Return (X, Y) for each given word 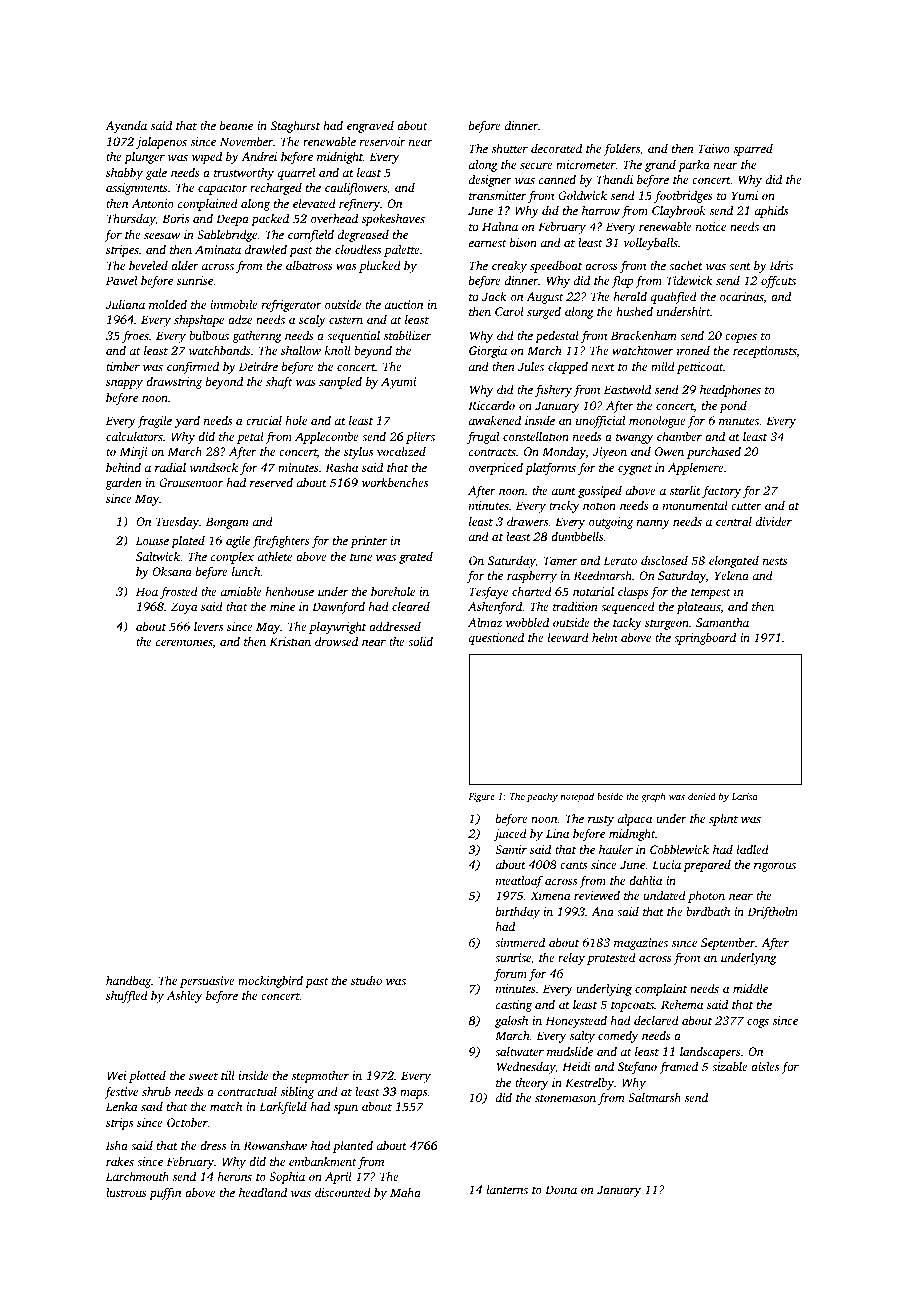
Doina (561, 1189)
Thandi (615, 179)
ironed (693, 350)
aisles (765, 1066)
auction (404, 304)
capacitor (222, 189)
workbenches (395, 482)
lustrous (126, 1192)
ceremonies (184, 642)
